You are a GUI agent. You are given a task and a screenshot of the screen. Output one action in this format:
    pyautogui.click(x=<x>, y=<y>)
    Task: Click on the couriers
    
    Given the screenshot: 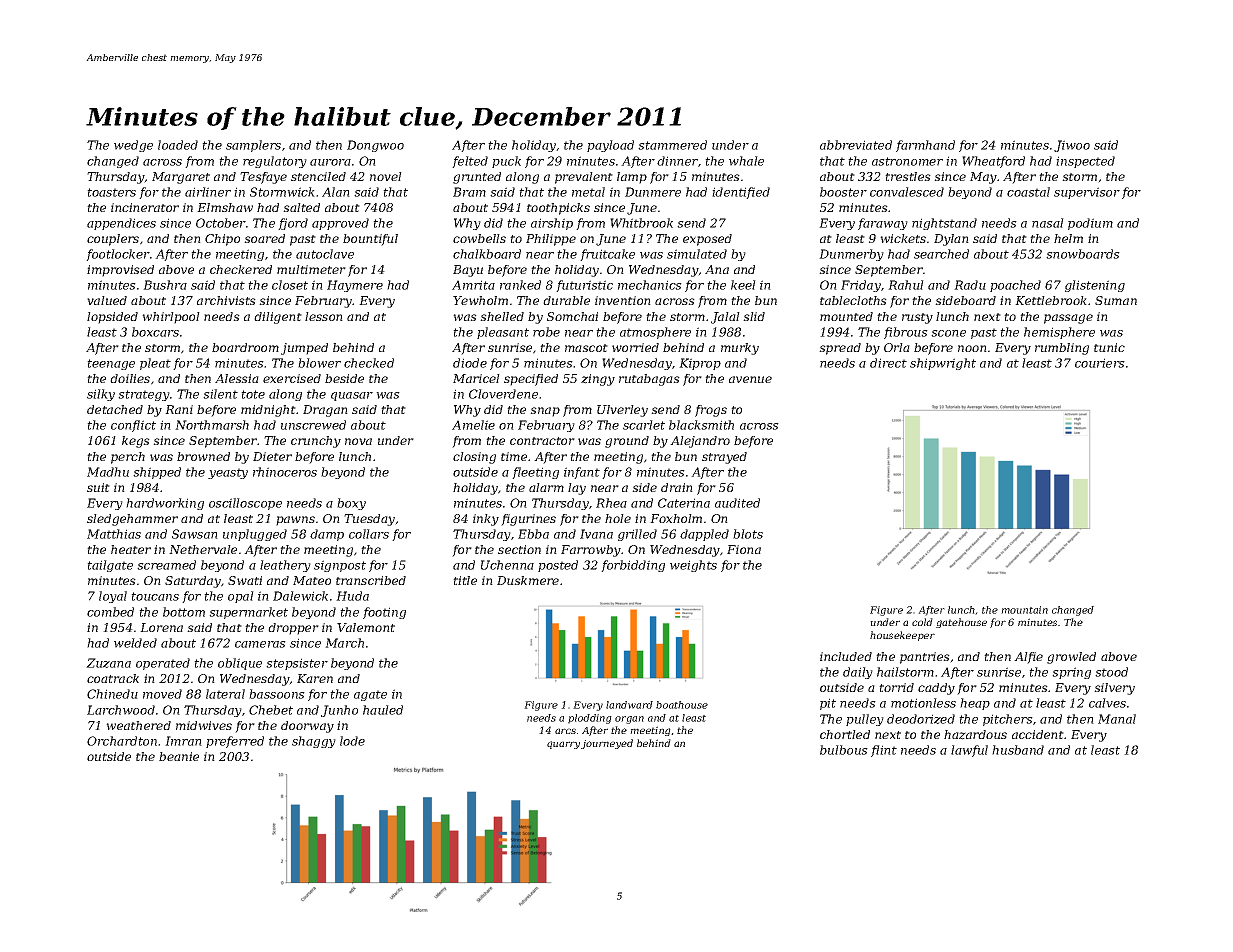 What is the action you would take?
    pyautogui.click(x=1100, y=363)
